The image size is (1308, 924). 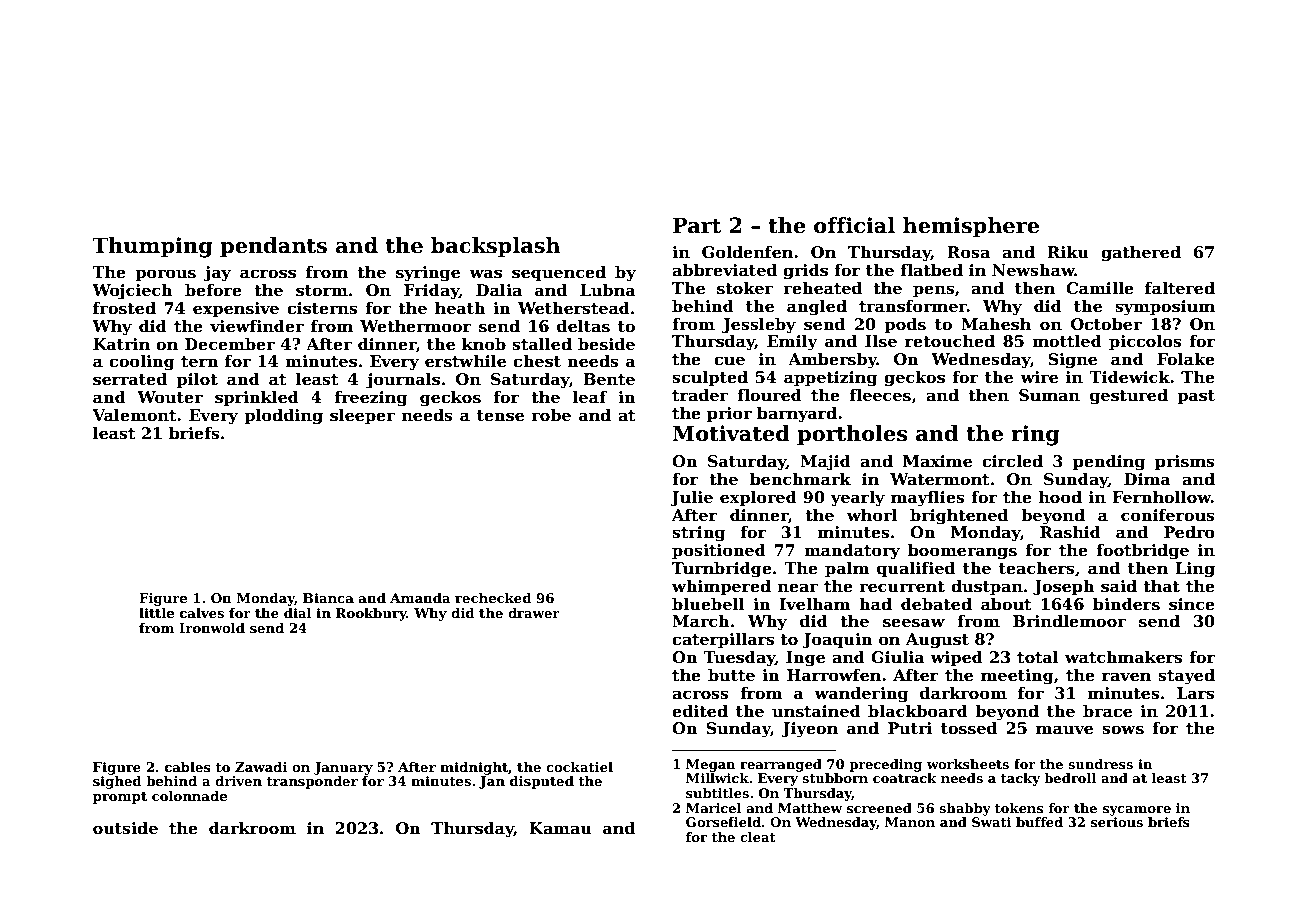 I want to click on chest, so click(x=537, y=361).
